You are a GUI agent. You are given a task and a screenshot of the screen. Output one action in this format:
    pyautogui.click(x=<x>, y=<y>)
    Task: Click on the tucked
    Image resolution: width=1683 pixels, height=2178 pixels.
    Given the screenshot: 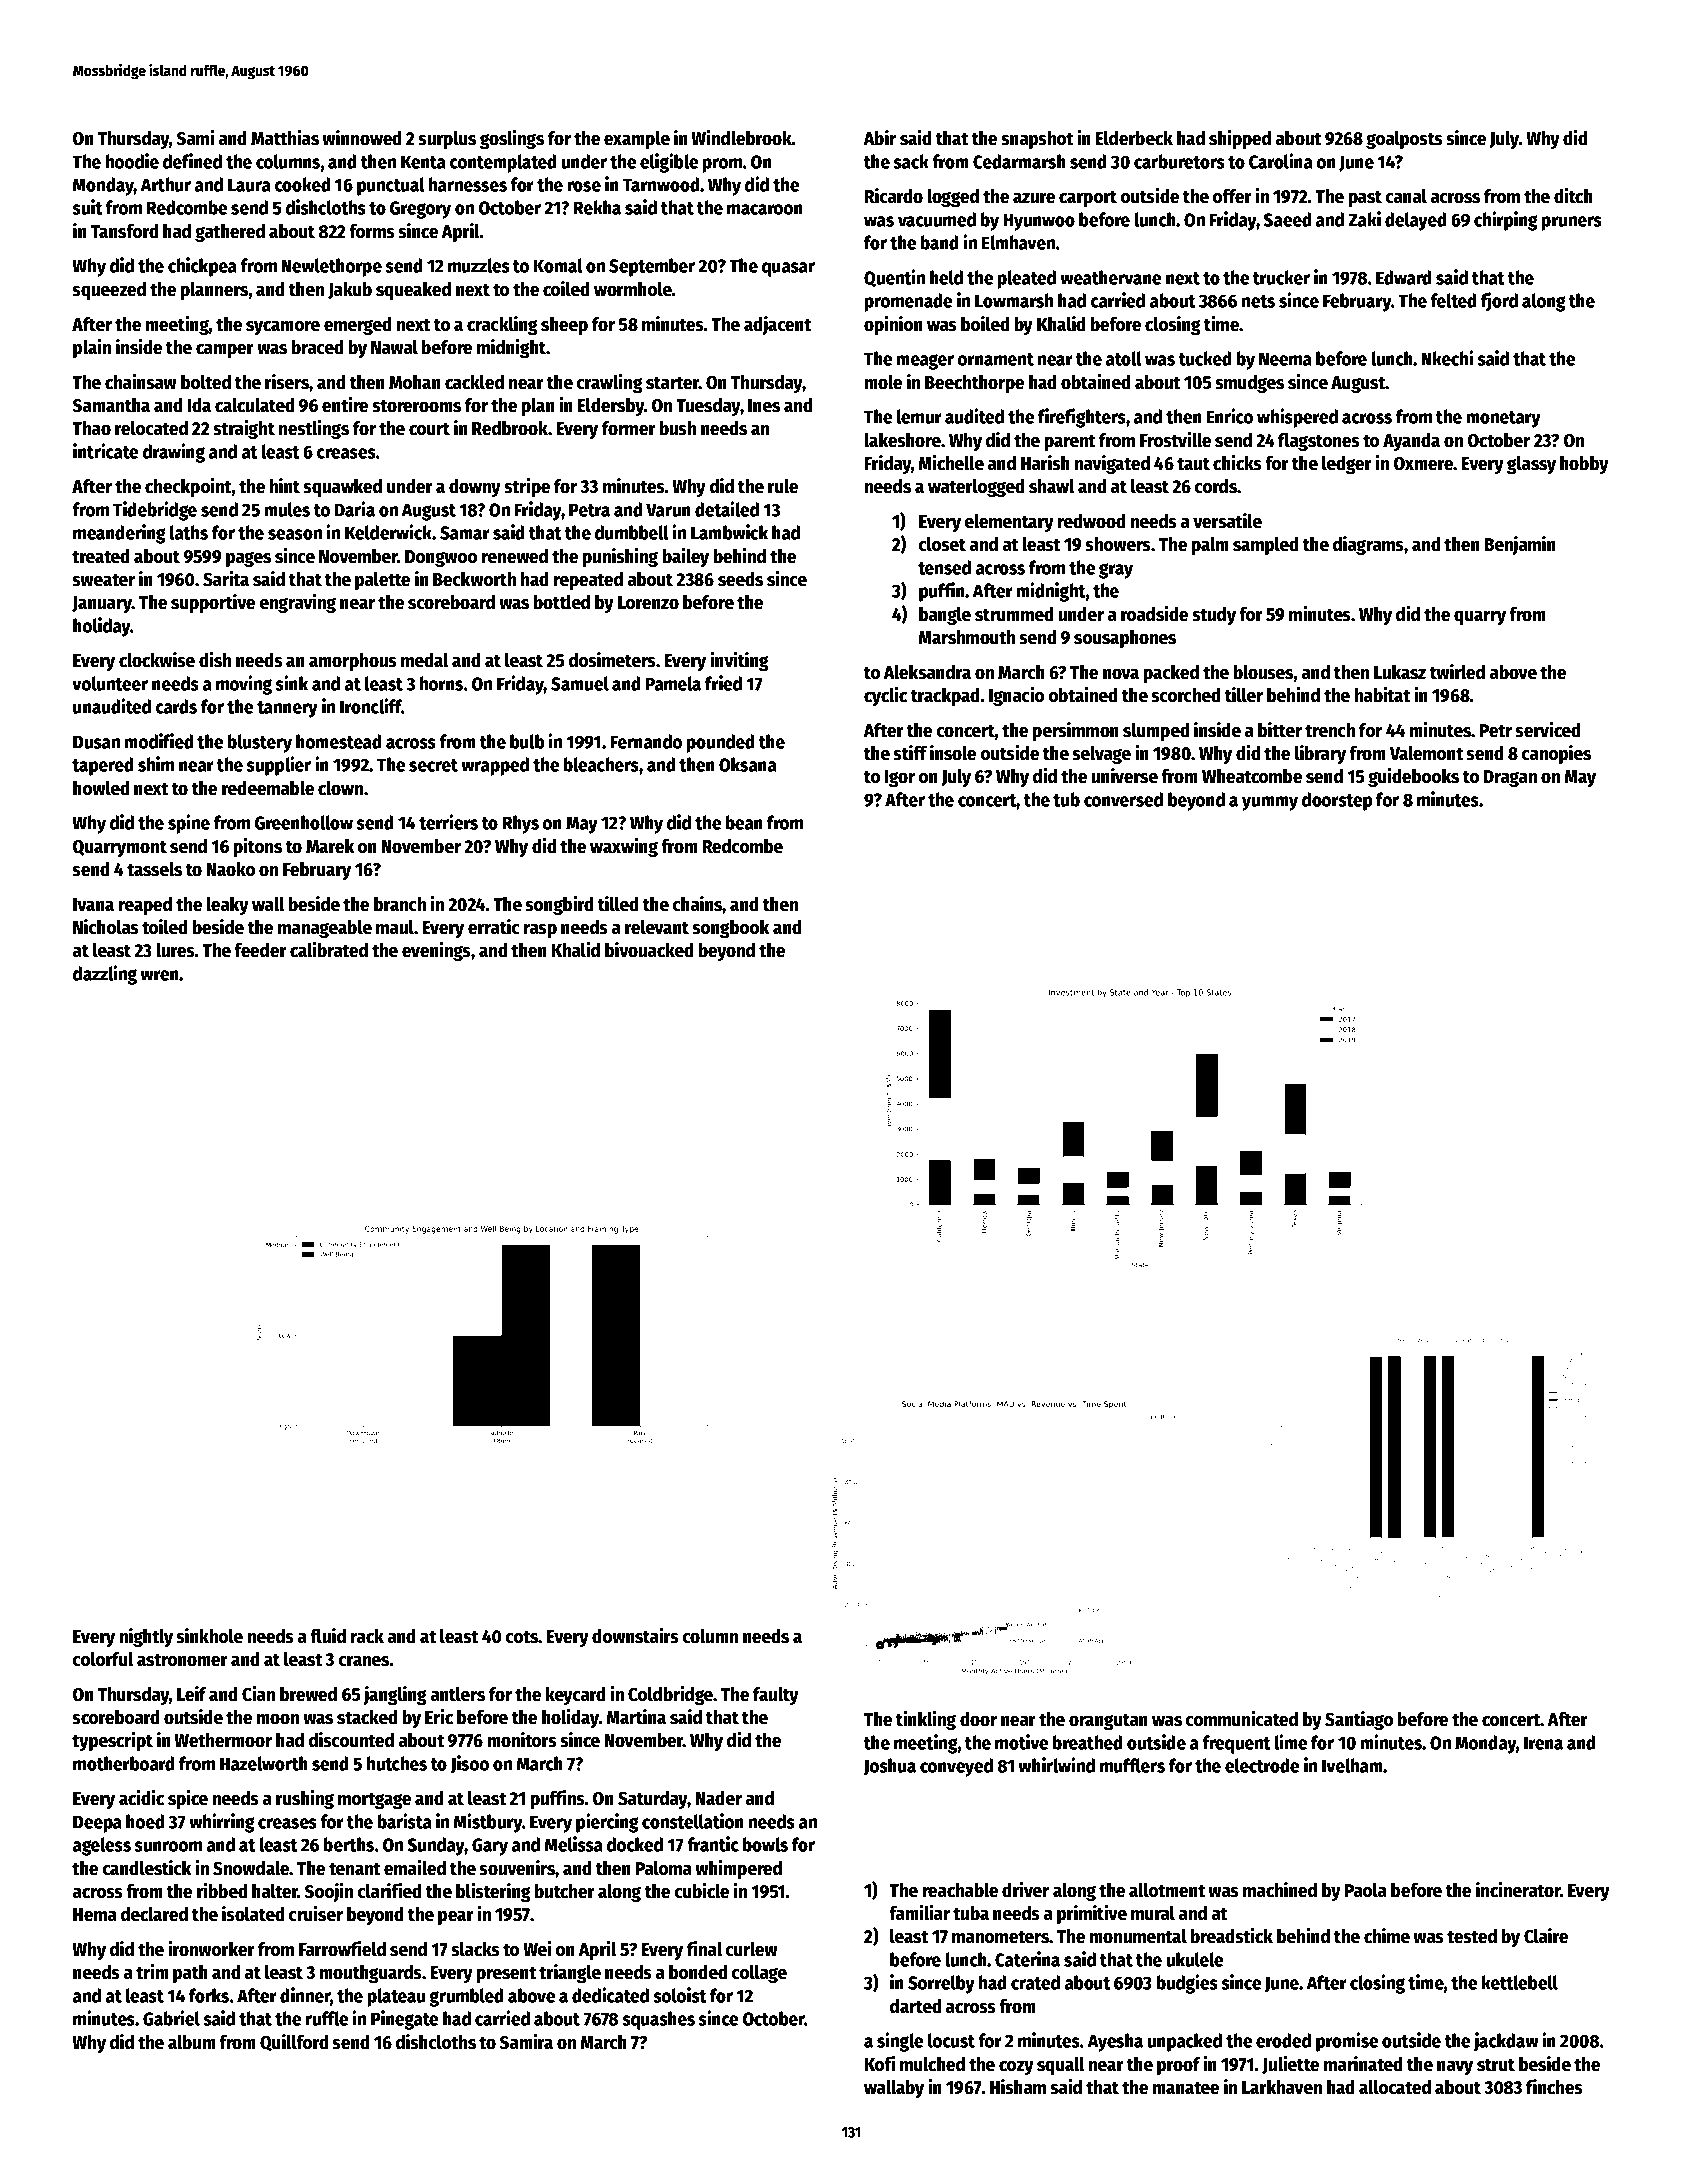 What is the action you would take?
    pyautogui.click(x=1205, y=358)
